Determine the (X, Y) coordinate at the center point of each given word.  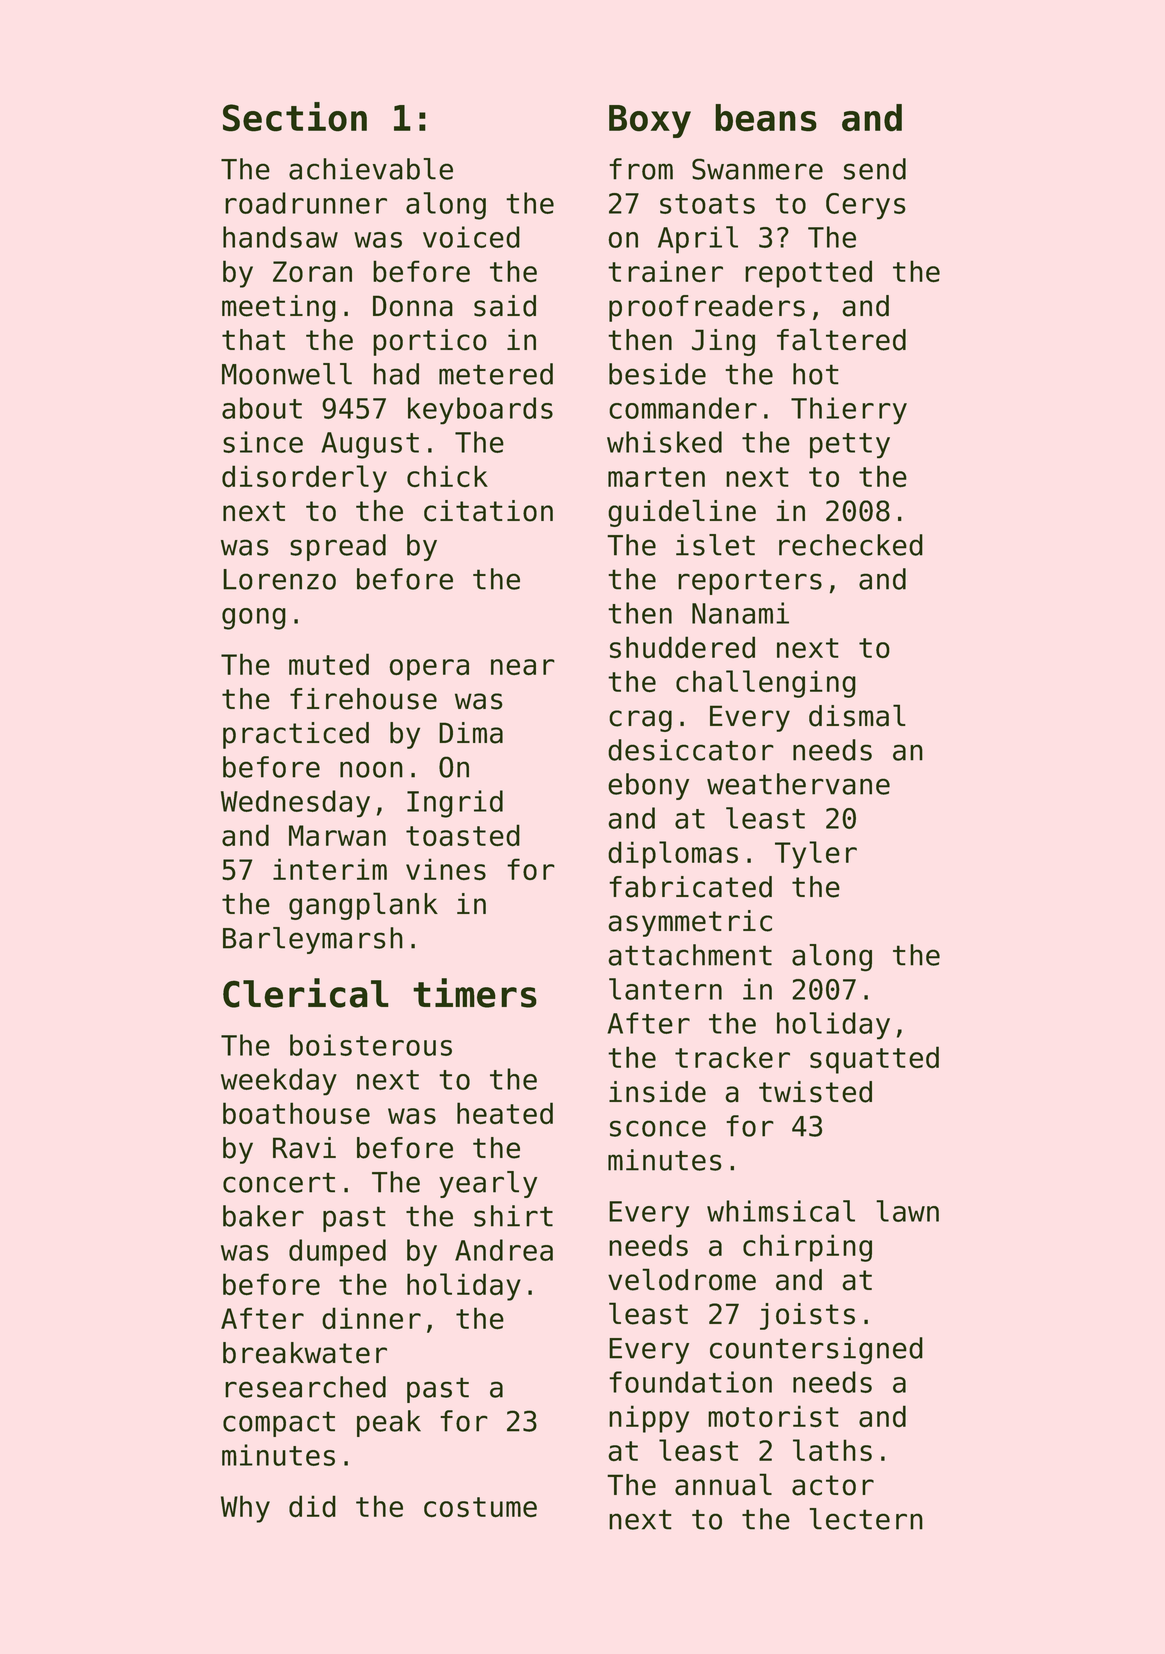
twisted (815, 1092)
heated (505, 1113)
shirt (513, 1216)
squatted (874, 1060)
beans (766, 118)
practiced (296, 735)
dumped (337, 1253)
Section (295, 117)
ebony (648, 786)
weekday (279, 1082)
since (263, 442)
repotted (808, 274)
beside (657, 374)
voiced (471, 237)
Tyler (816, 855)
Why (245, 1509)
